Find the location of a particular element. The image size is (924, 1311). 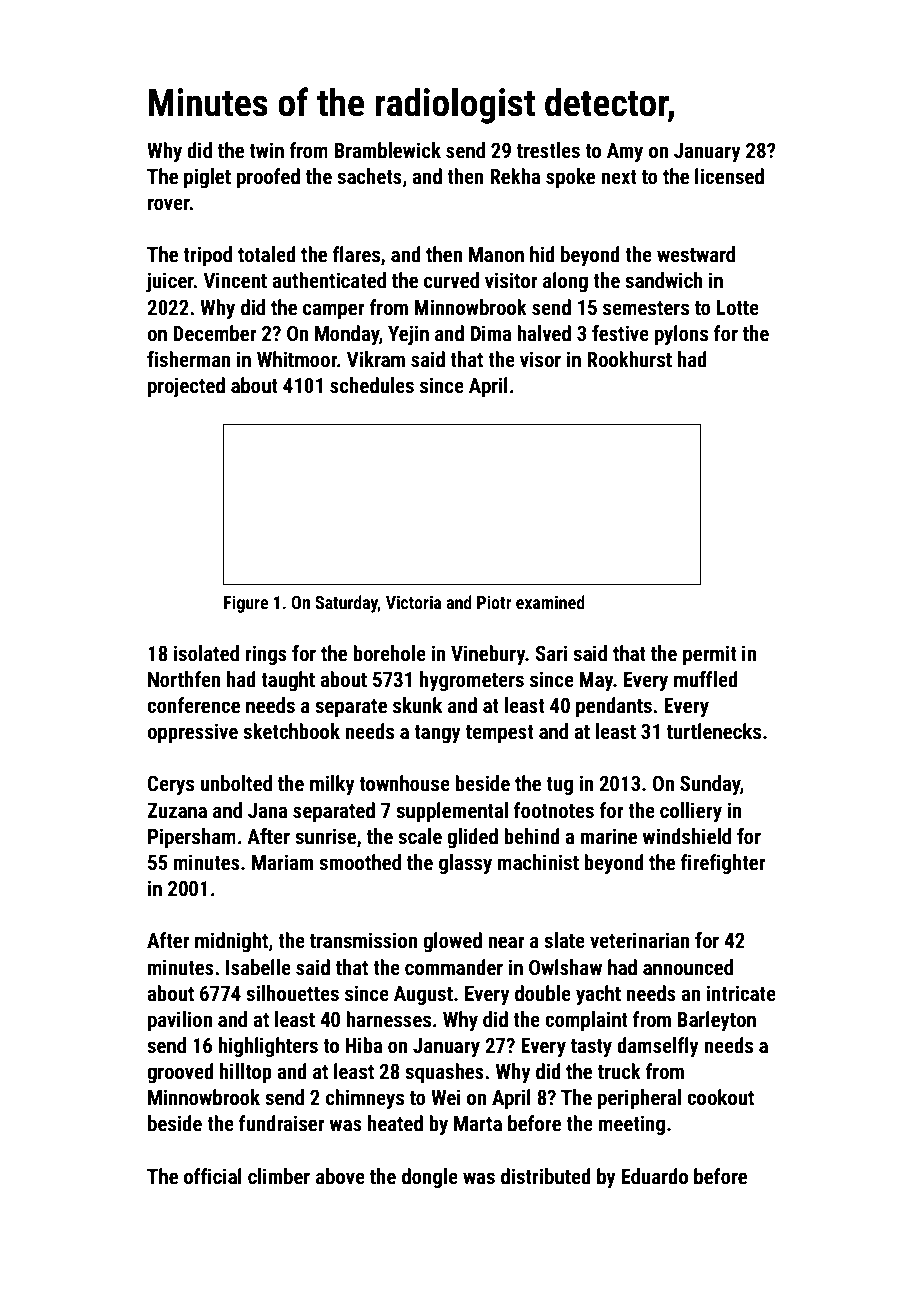

damselfly is located at coordinates (658, 1047).
